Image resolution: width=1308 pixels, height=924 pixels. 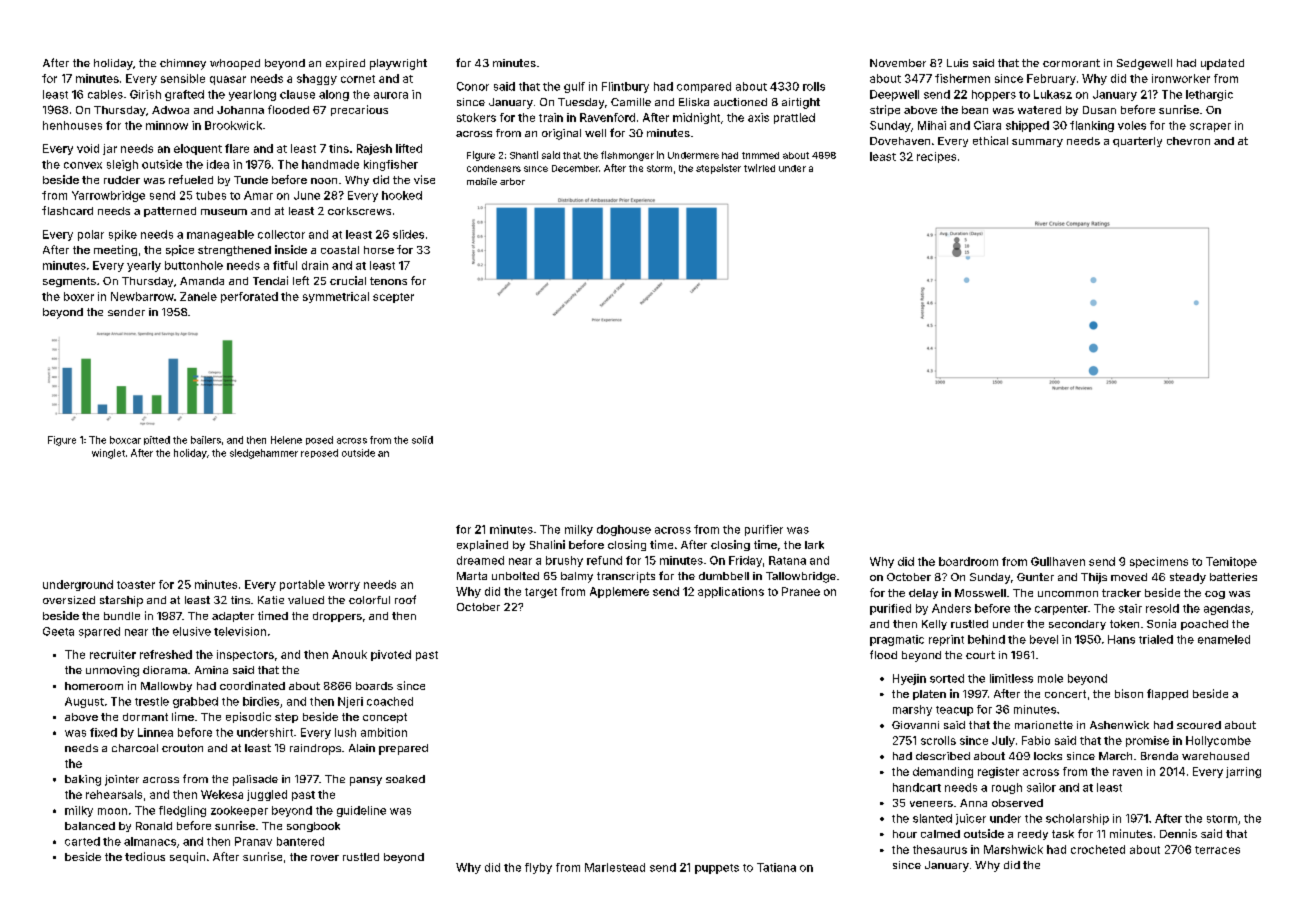 I want to click on updated, so click(x=1222, y=64).
